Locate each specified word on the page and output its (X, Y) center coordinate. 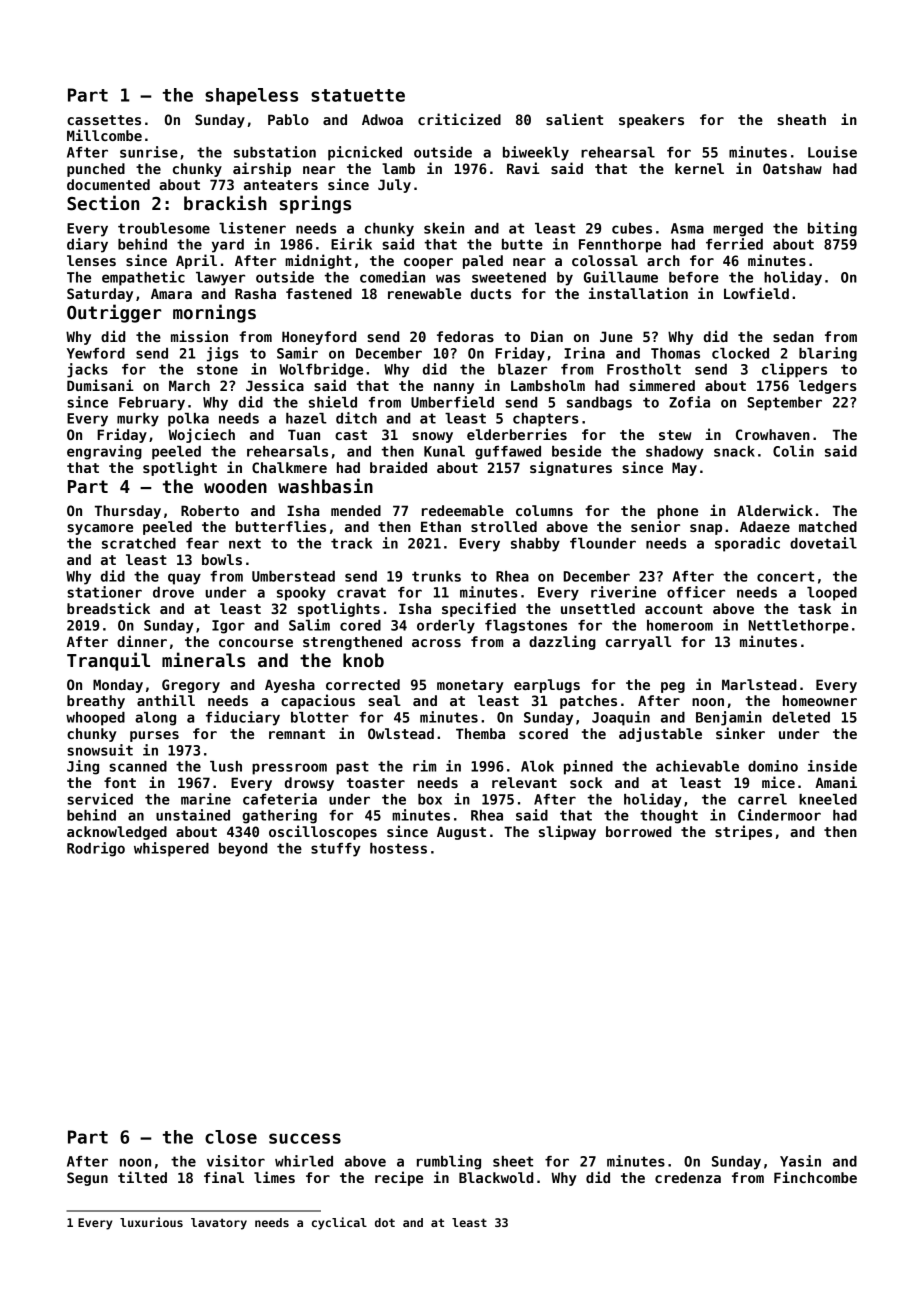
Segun (87, 1179)
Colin (793, 451)
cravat (361, 592)
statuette (358, 95)
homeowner (820, 700)
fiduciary (243, 718)
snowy (432, 437)
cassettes (104, 120)
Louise (832, 152)
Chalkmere (289, 467)
